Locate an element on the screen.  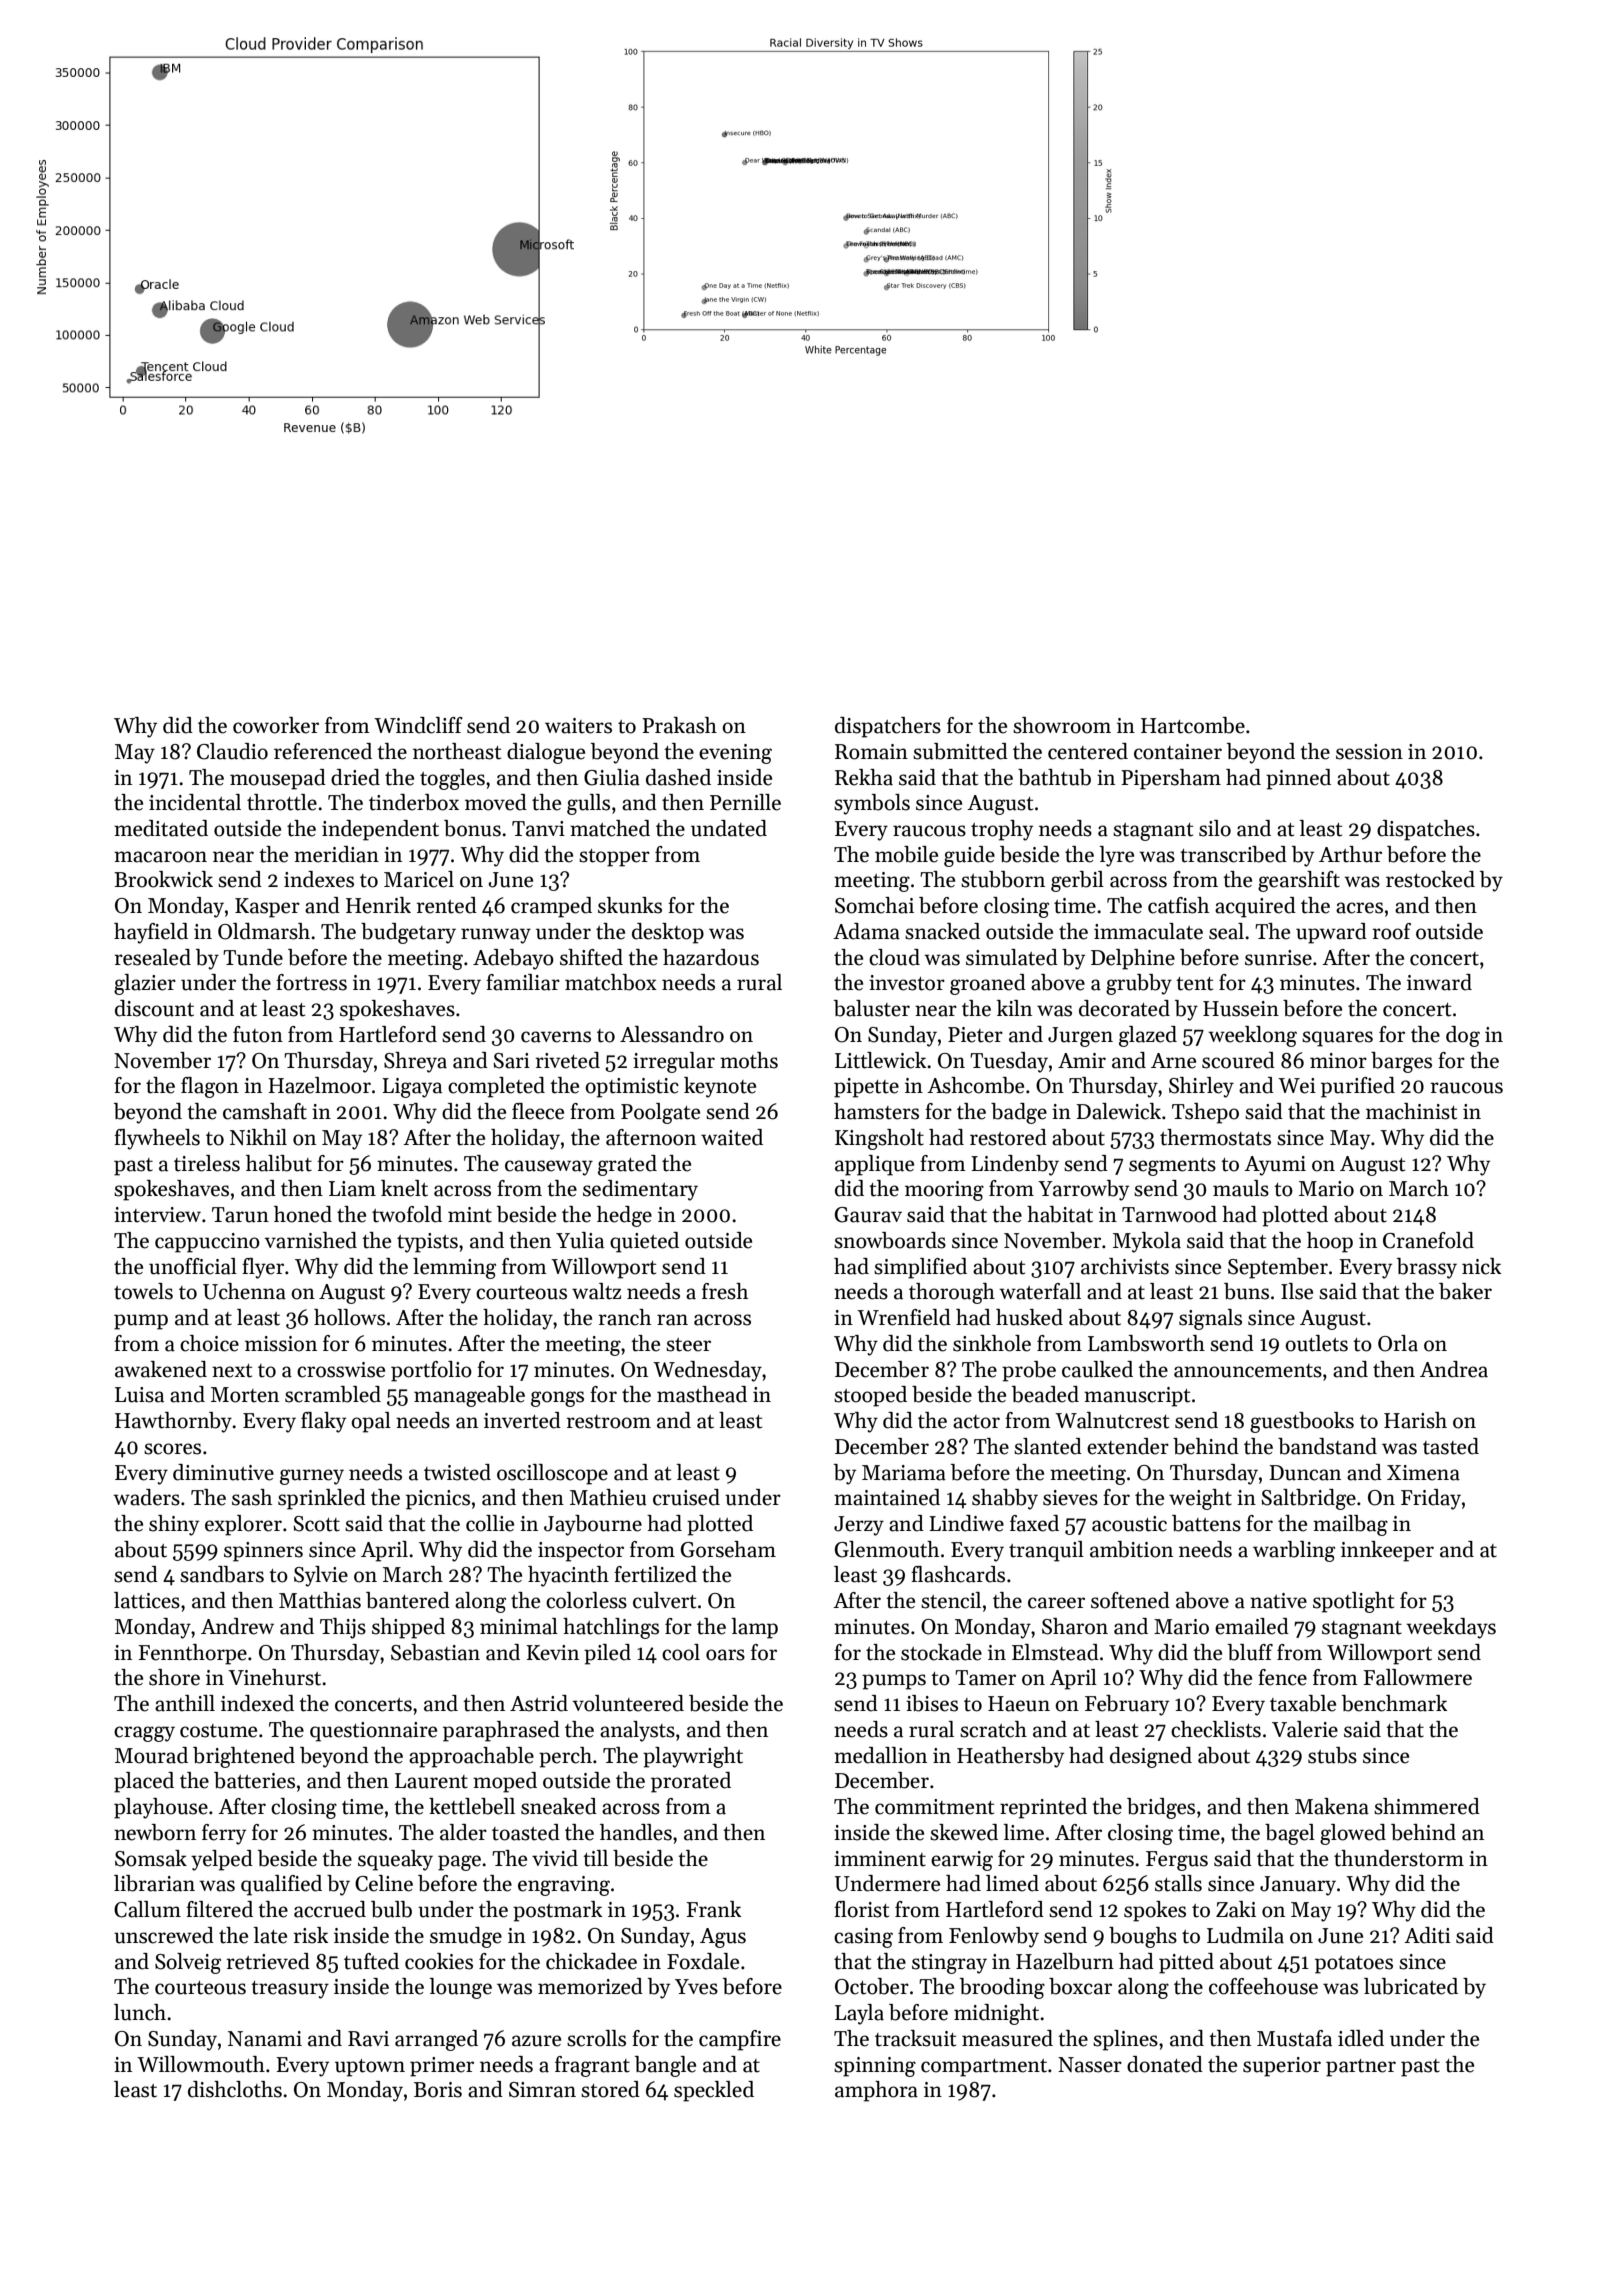
slanted is located at coordinates (1048, 1446).
